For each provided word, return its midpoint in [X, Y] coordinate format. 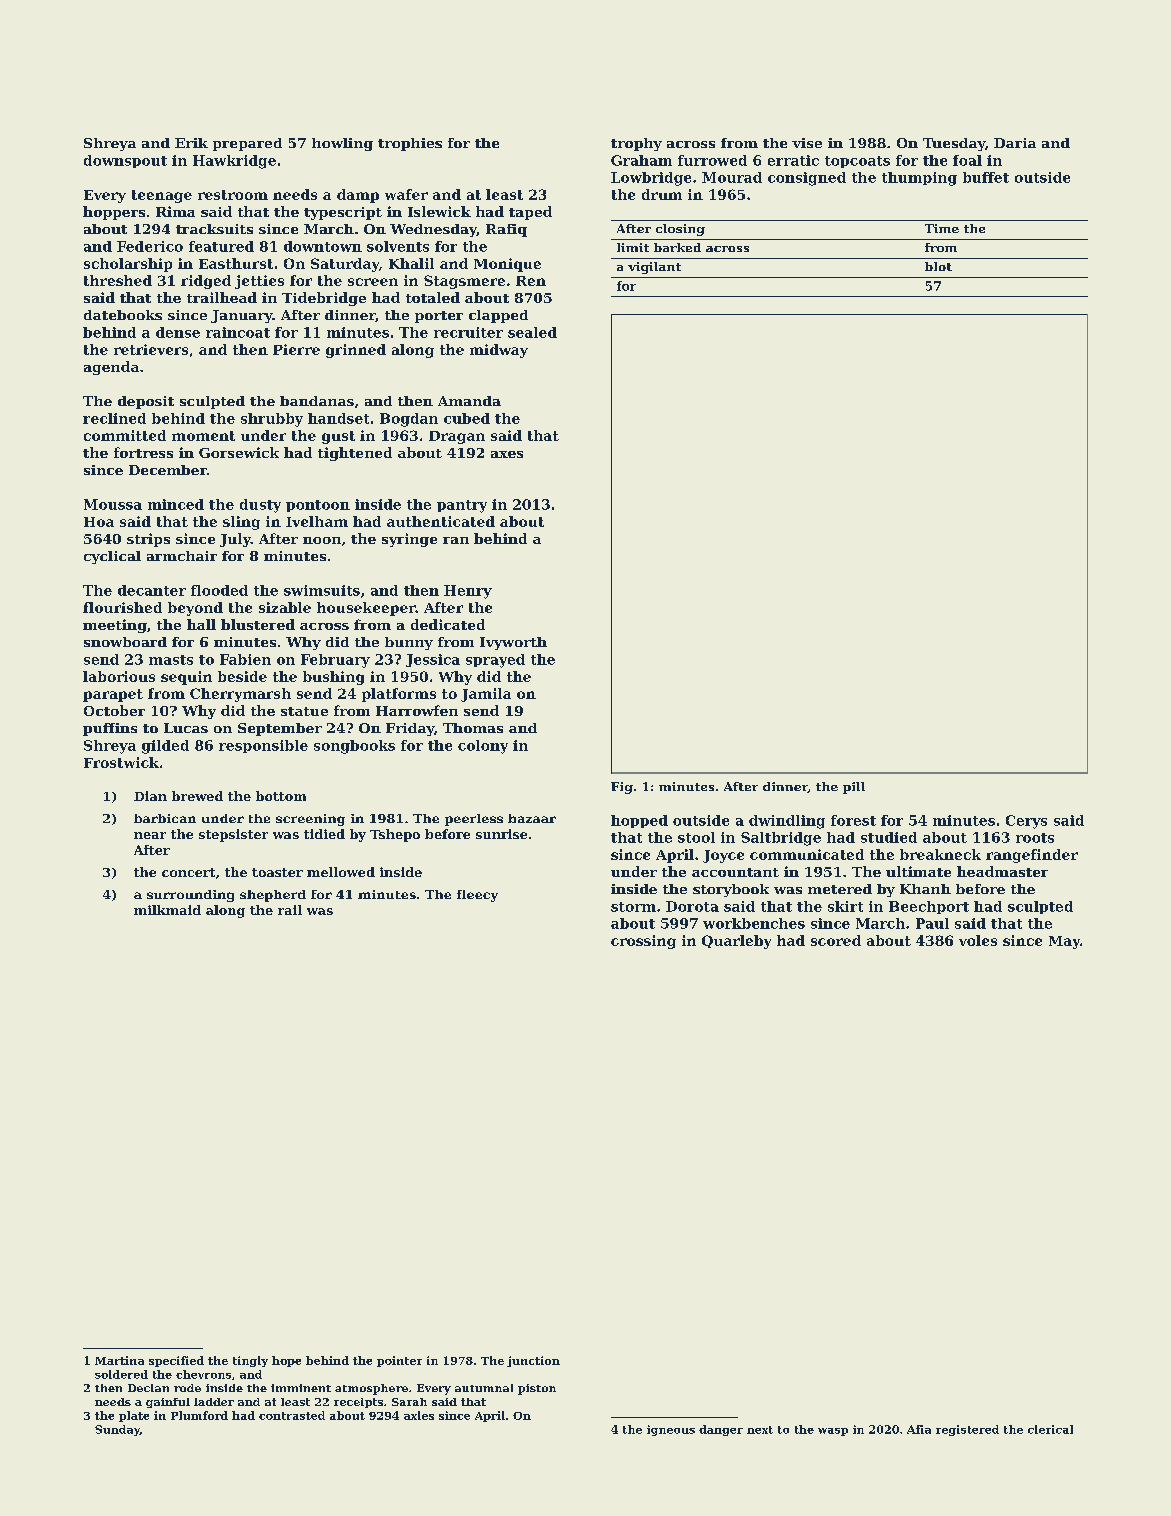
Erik [191, 143]
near [150, 835]
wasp [833, 1432]
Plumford [199, 1415]
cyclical [112, 557]
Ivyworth [513, 643]
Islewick [439, 211]
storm [633, 907]
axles [419, 1415]
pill [854, 788]
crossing [643, 942]
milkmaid [167, 910]
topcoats [857, 162]
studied [889, 837]
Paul [932, 923]
